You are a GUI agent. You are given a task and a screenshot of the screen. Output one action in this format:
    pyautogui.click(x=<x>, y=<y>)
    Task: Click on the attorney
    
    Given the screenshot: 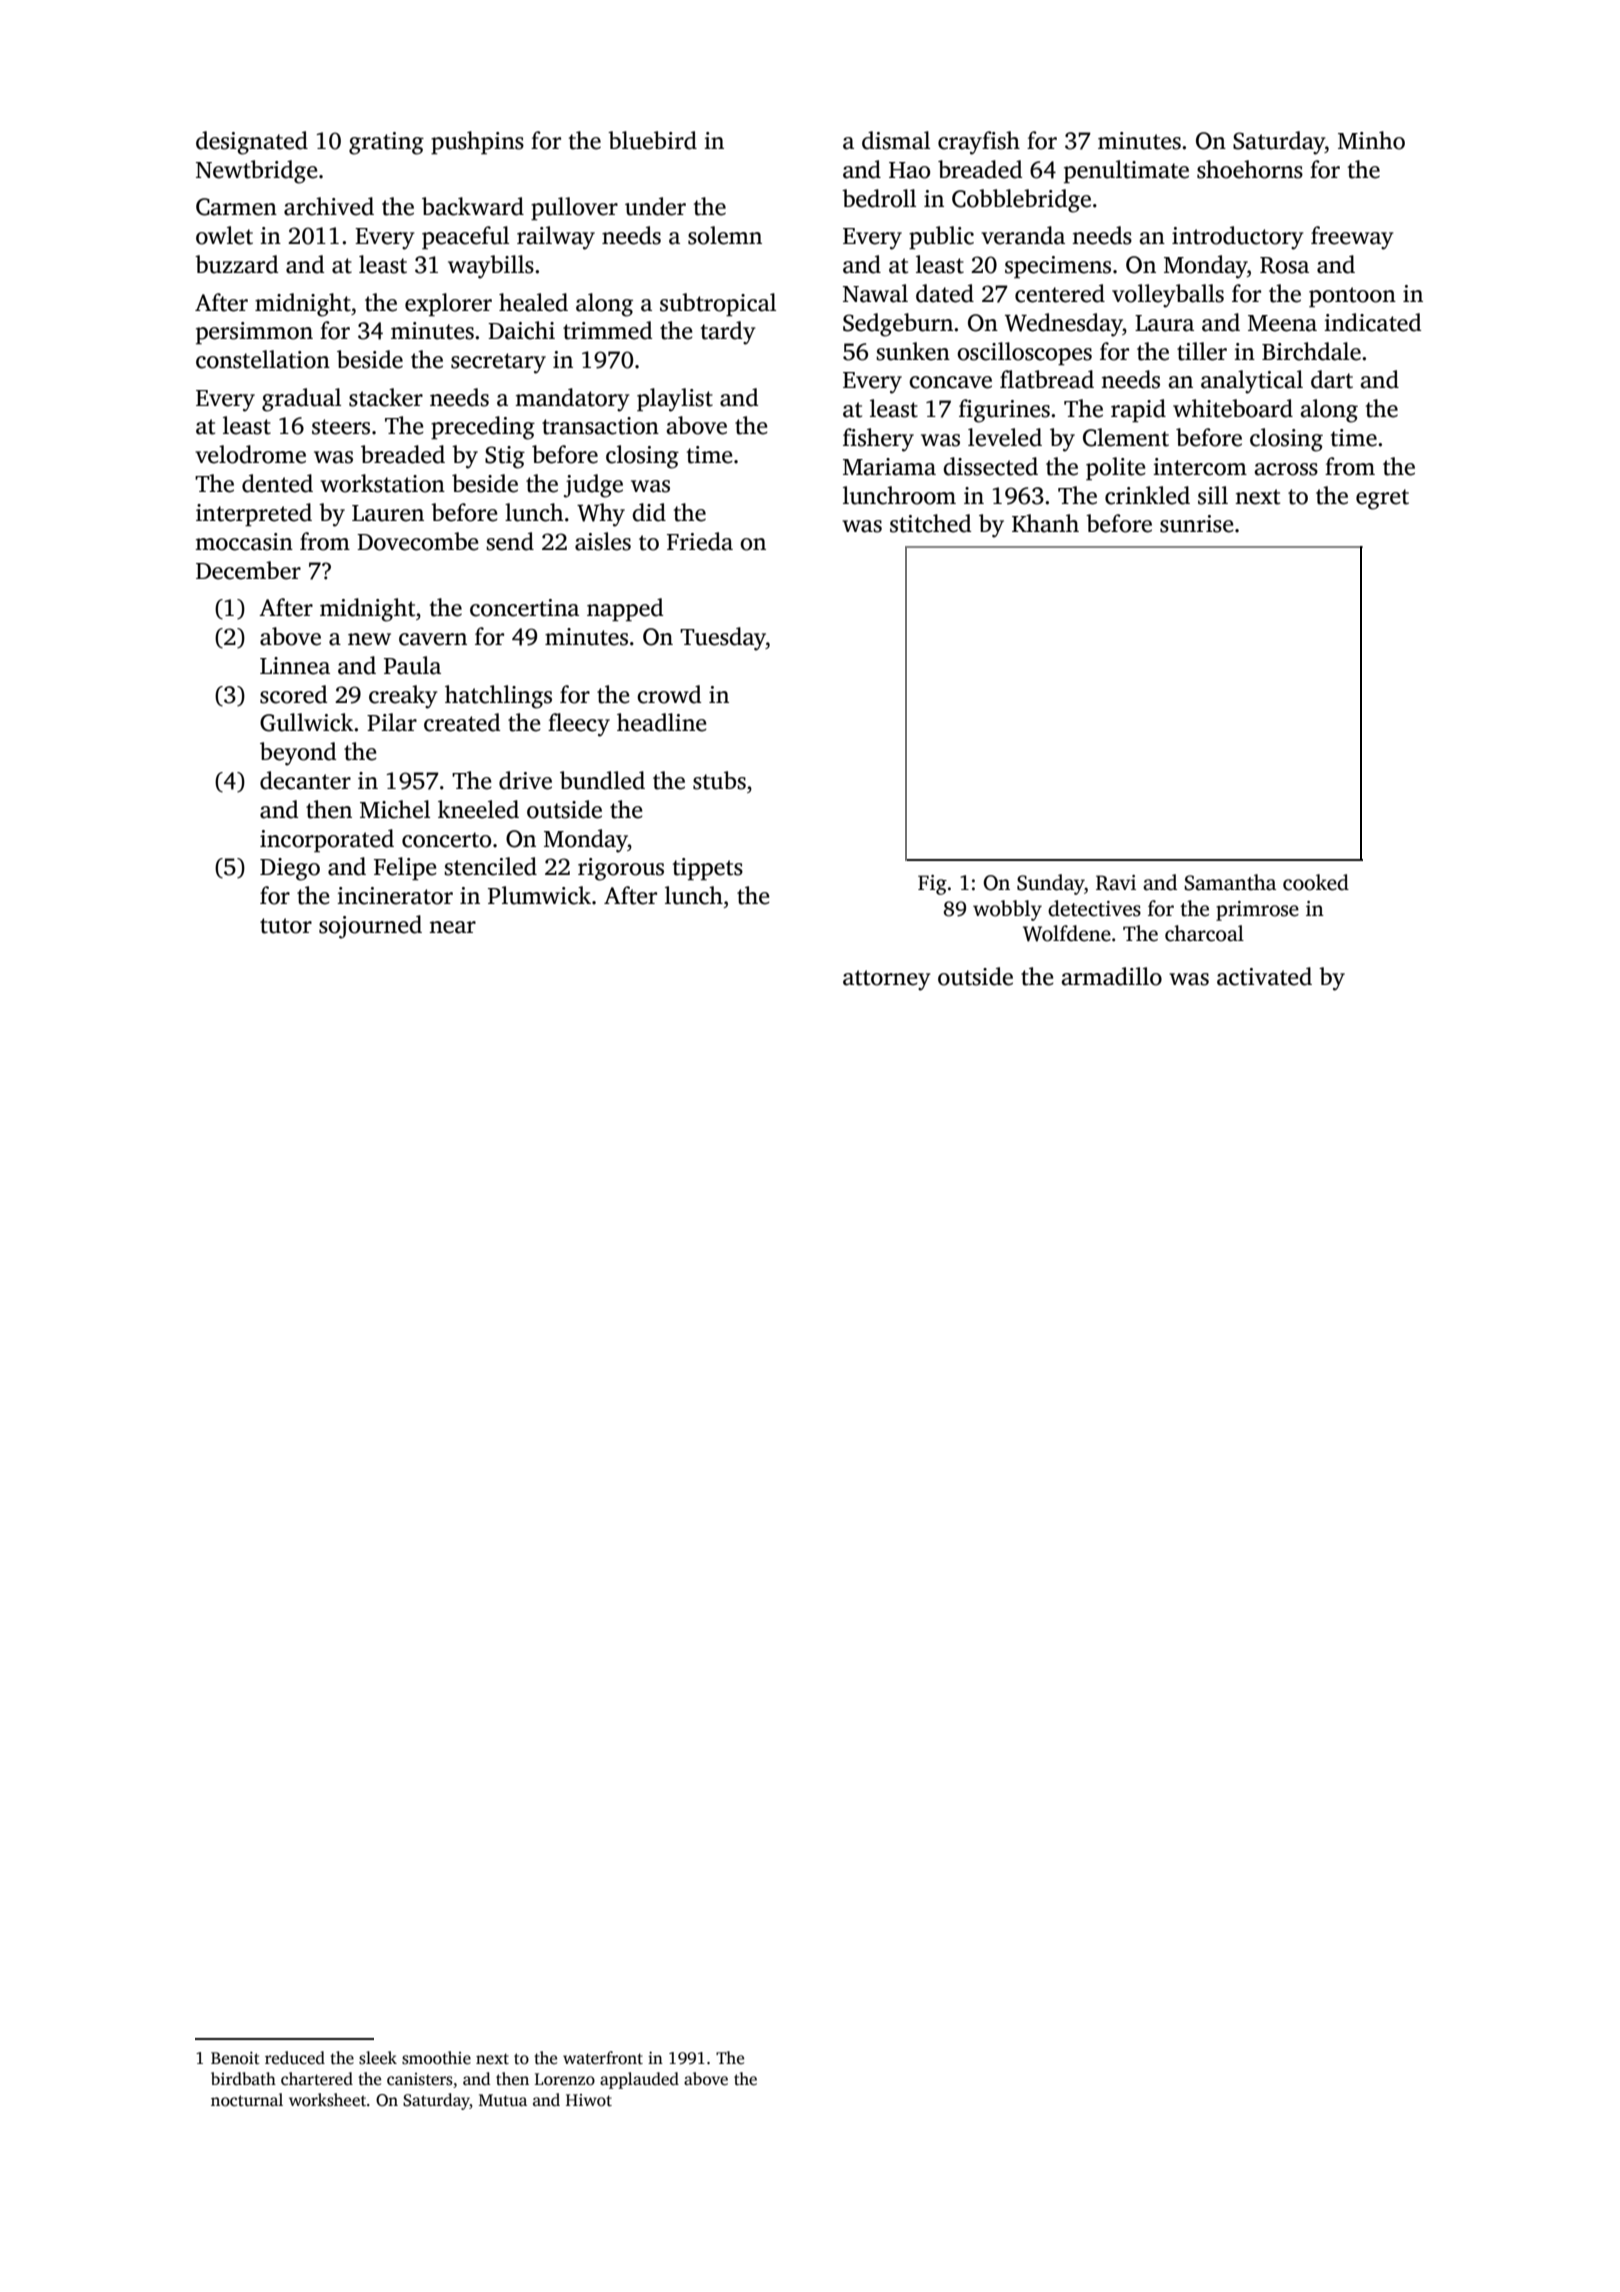 What is the action you would take?
    pyautogui.click(x=886, y=980)
